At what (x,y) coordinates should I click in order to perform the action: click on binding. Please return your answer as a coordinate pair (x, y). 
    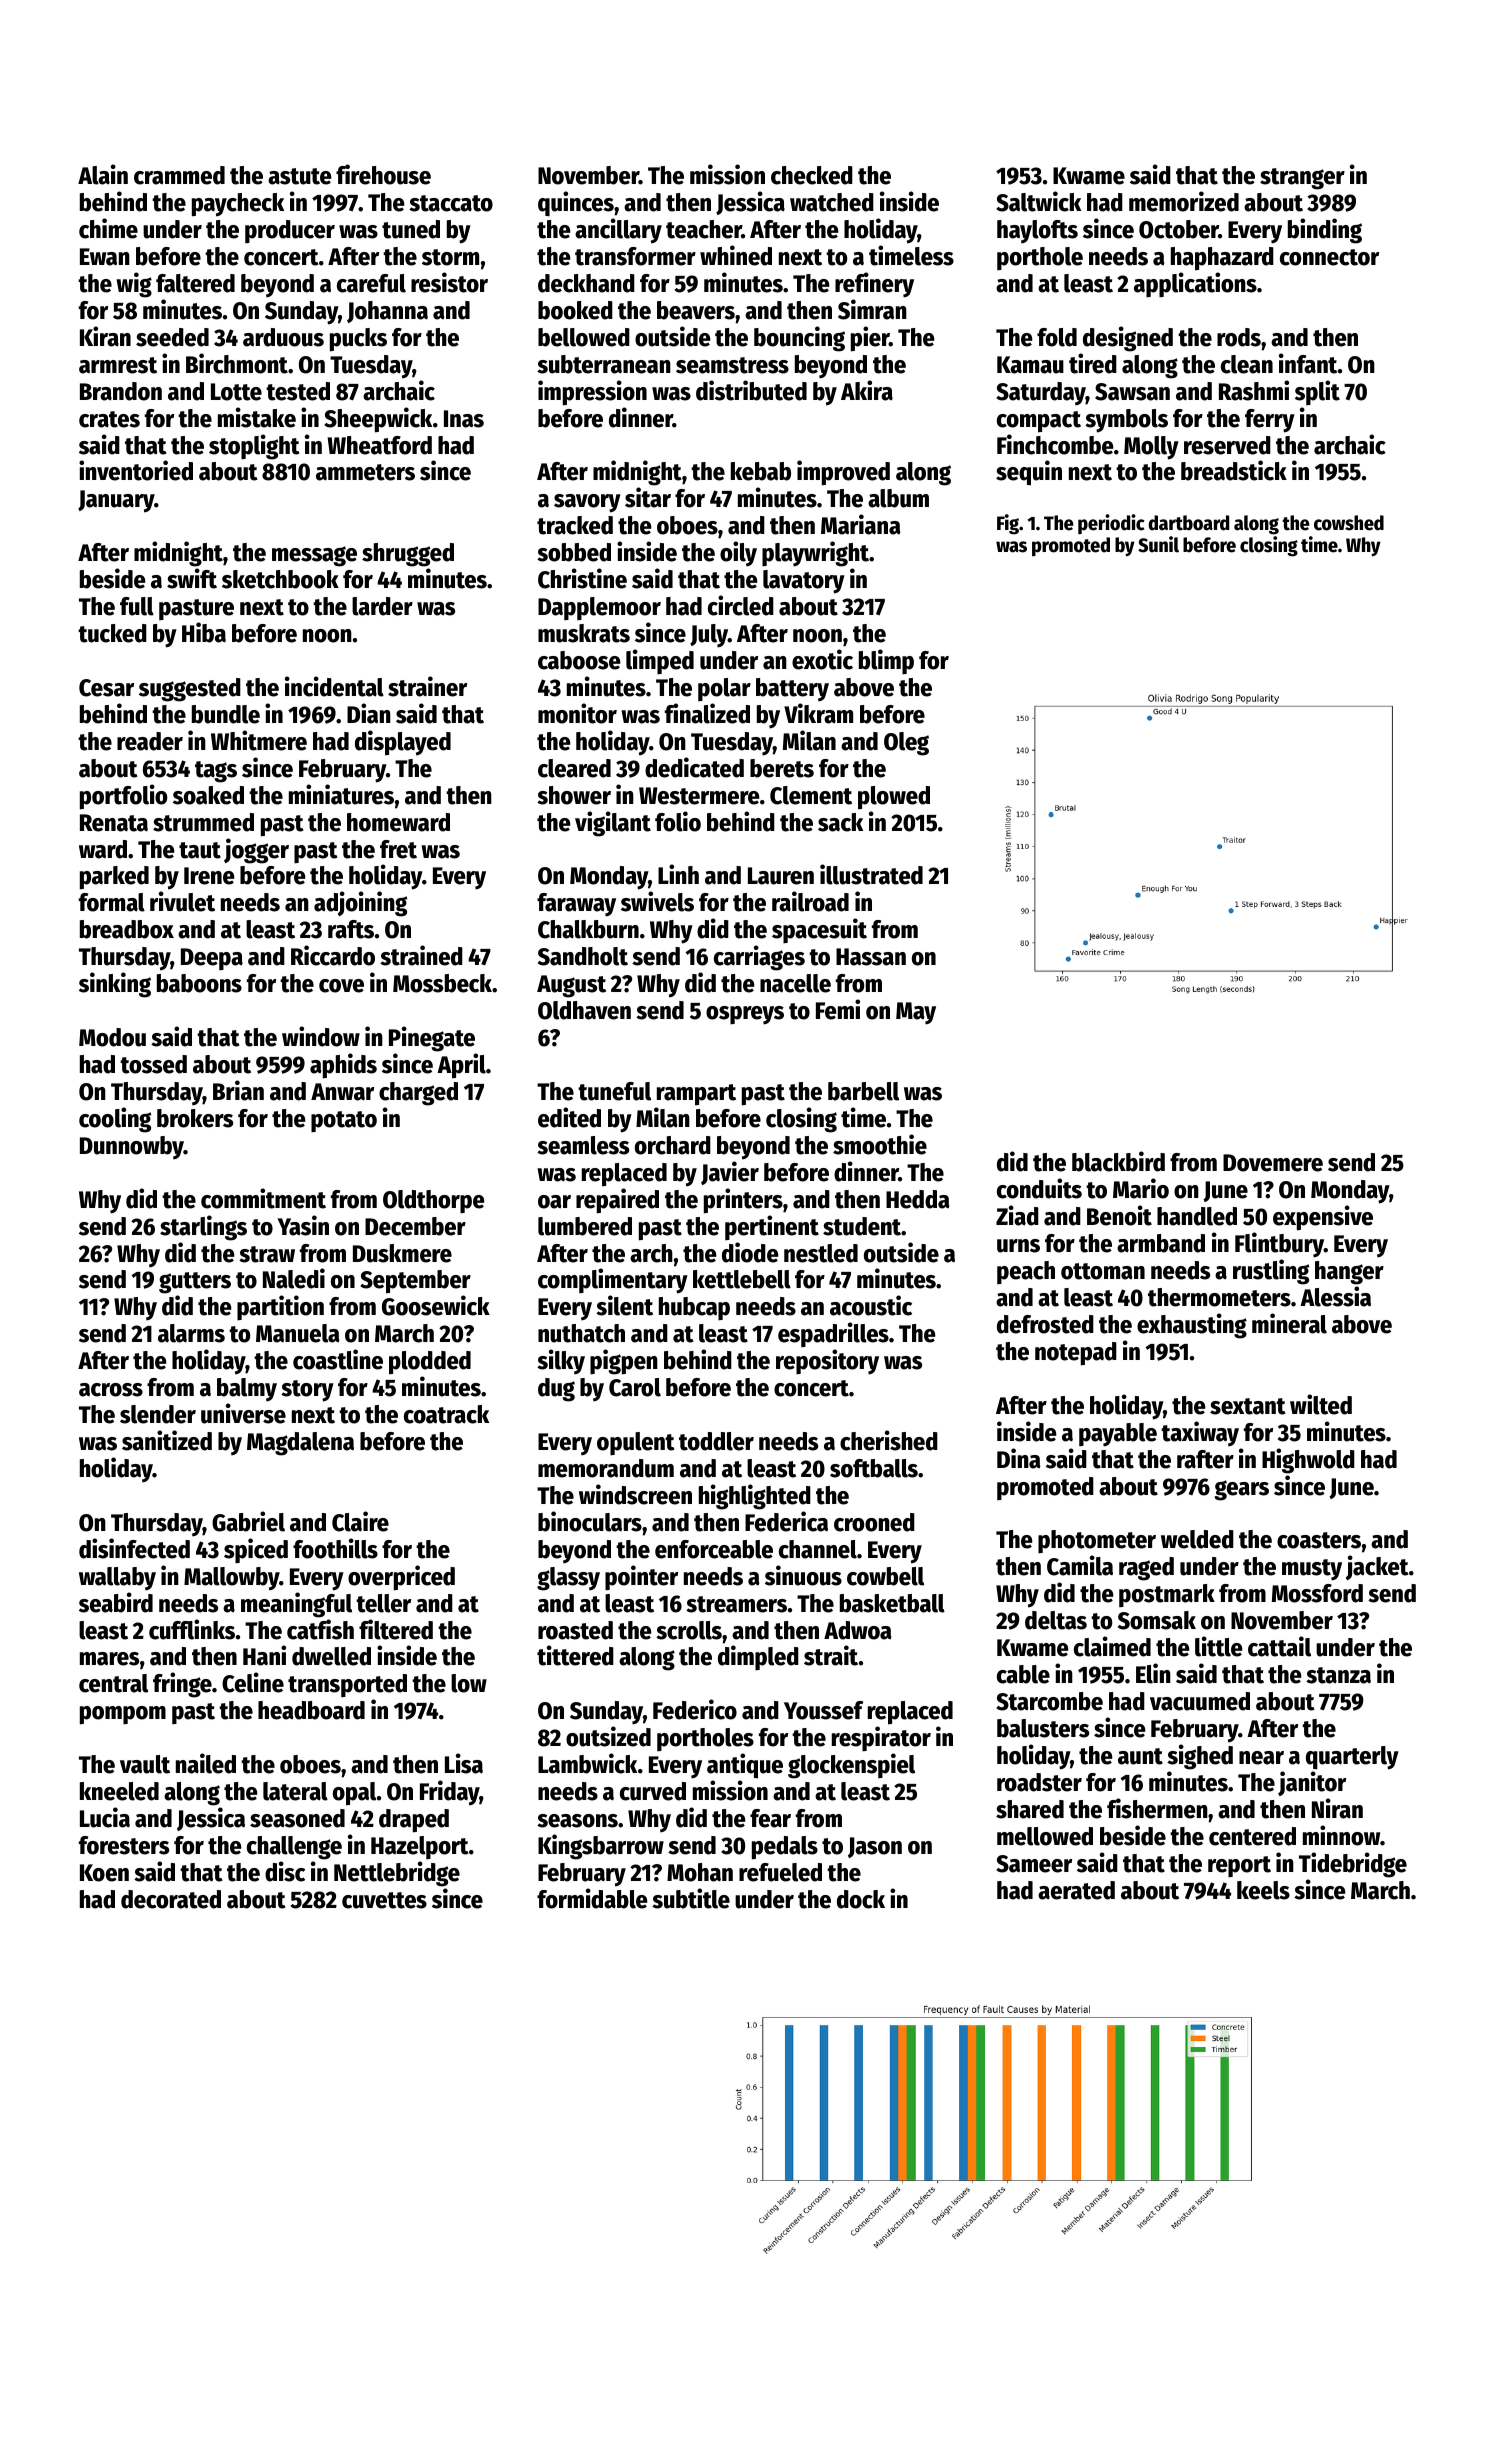
    Looking at the image, I should click on (1325, 231).
